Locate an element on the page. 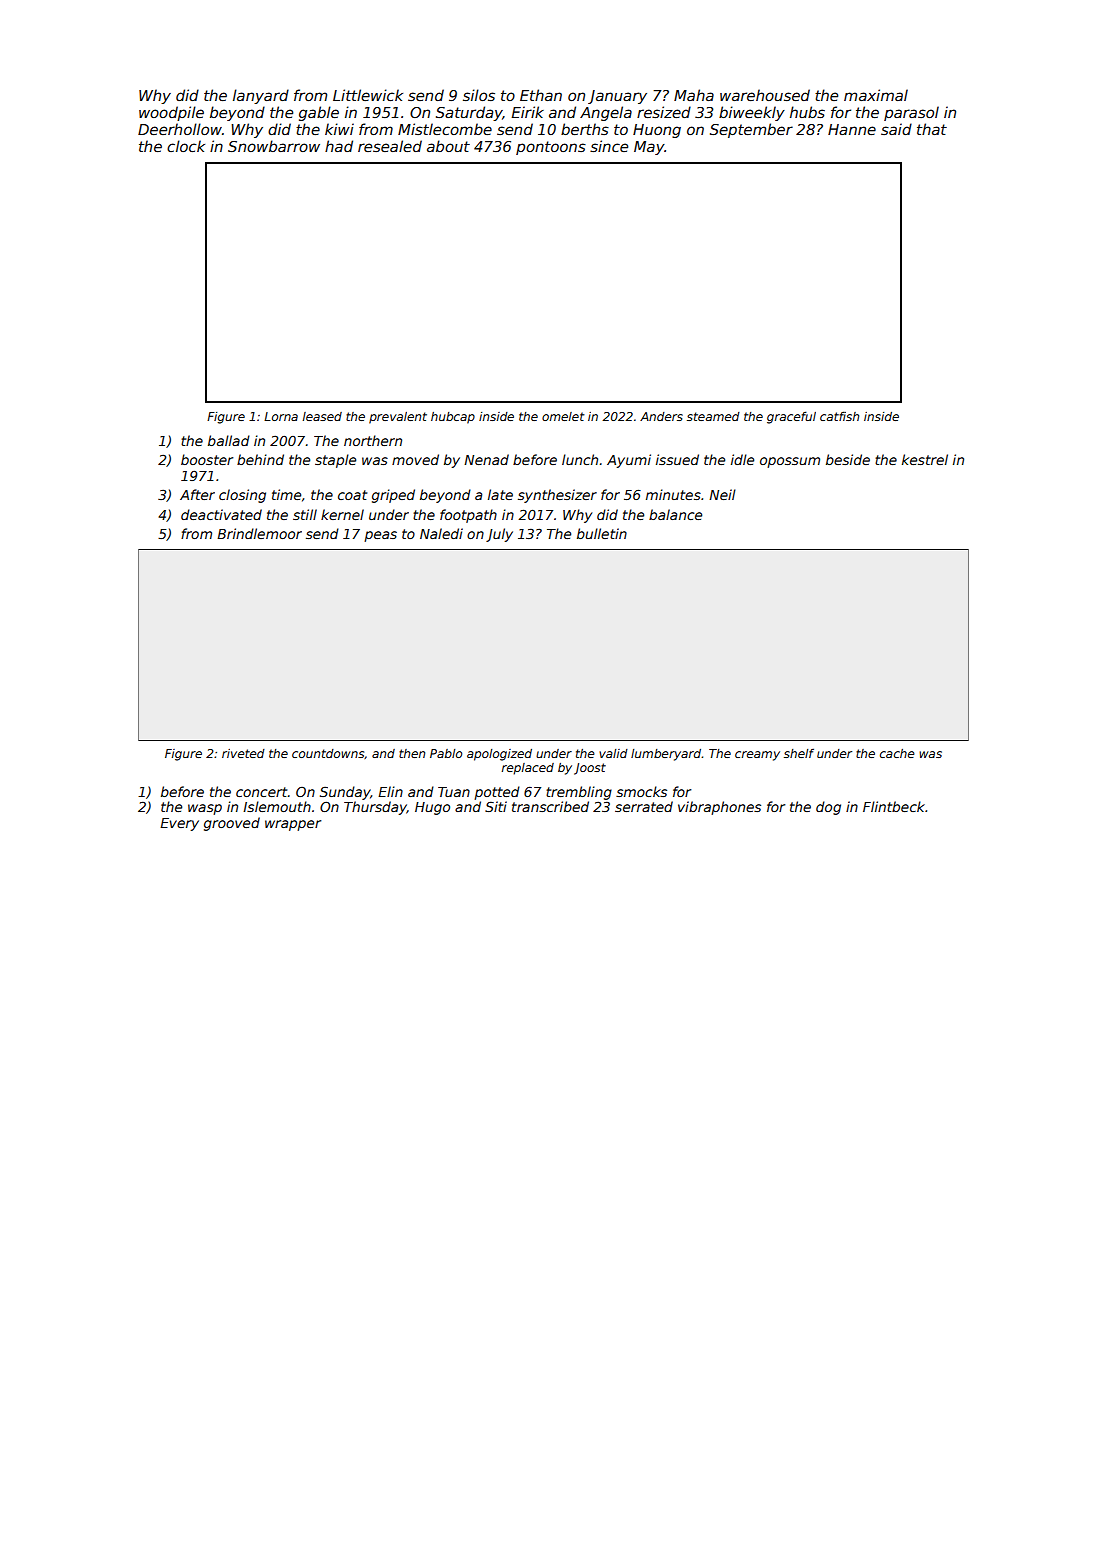 Image resolution: width=1107 pixels, height=1566 pixels. cache is located at coordinates (897, 753).
